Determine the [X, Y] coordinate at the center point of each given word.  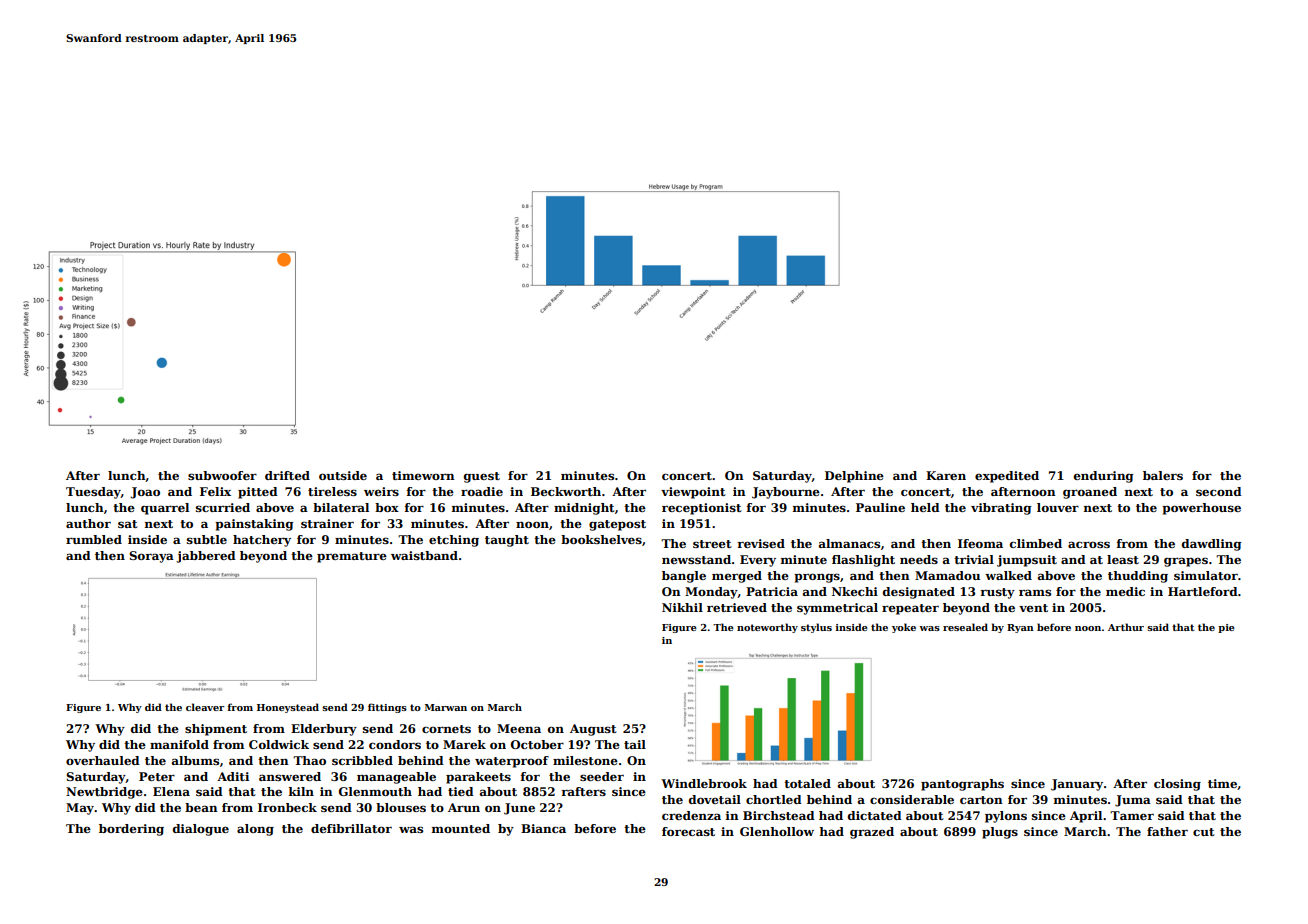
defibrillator [351, 828]
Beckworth [566, 491]
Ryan [1020, 628]
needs [919, 559]
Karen [946, 475]
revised [761, 543]
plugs [1000, 833]
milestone [585, 760]
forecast [688, 831]
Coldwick [279, 744]
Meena [519, 728]
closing [1177, 785]
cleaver [205, 707]
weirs [381, 491]
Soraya [151, 557]
